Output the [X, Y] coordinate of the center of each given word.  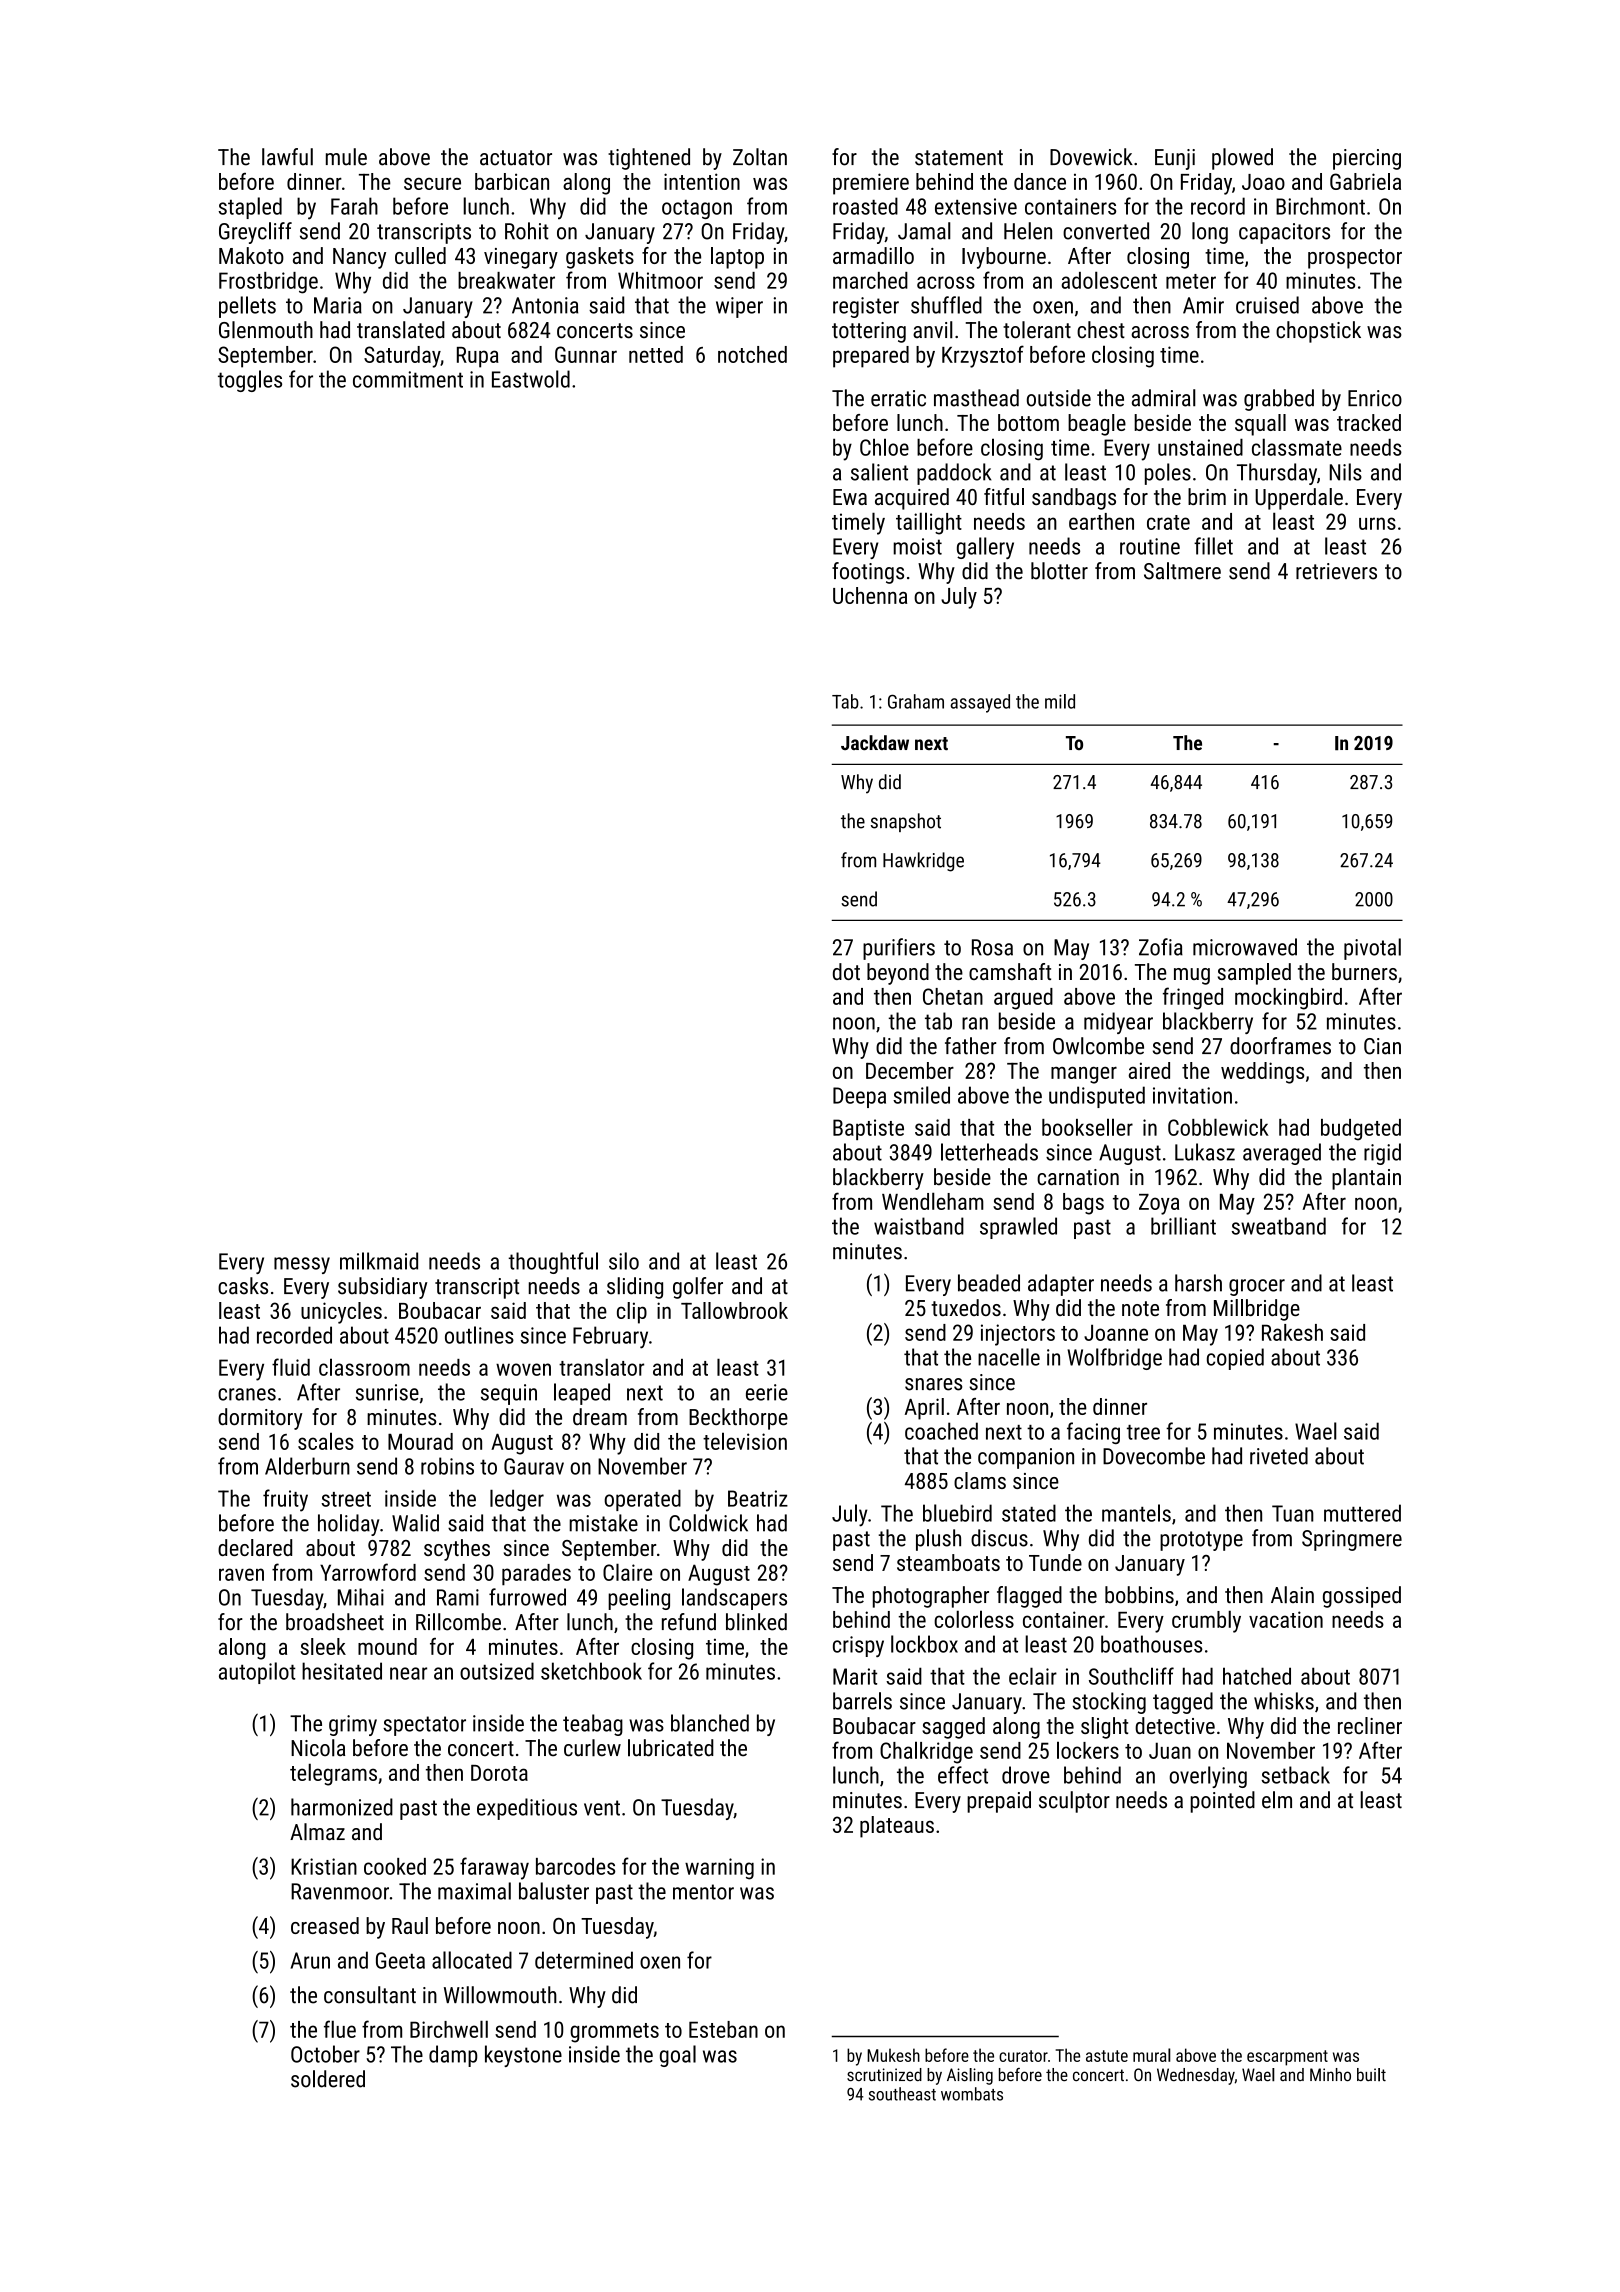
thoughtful [553, 1263]
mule [346, 157]
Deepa [859, 1097]
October [325, 2054]
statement [959, 158]
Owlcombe [1098, 1046]
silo [624, 1261]
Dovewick [1091, 157]
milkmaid [379, 1261]
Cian [1382, 1046]
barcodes [575, 1866]
